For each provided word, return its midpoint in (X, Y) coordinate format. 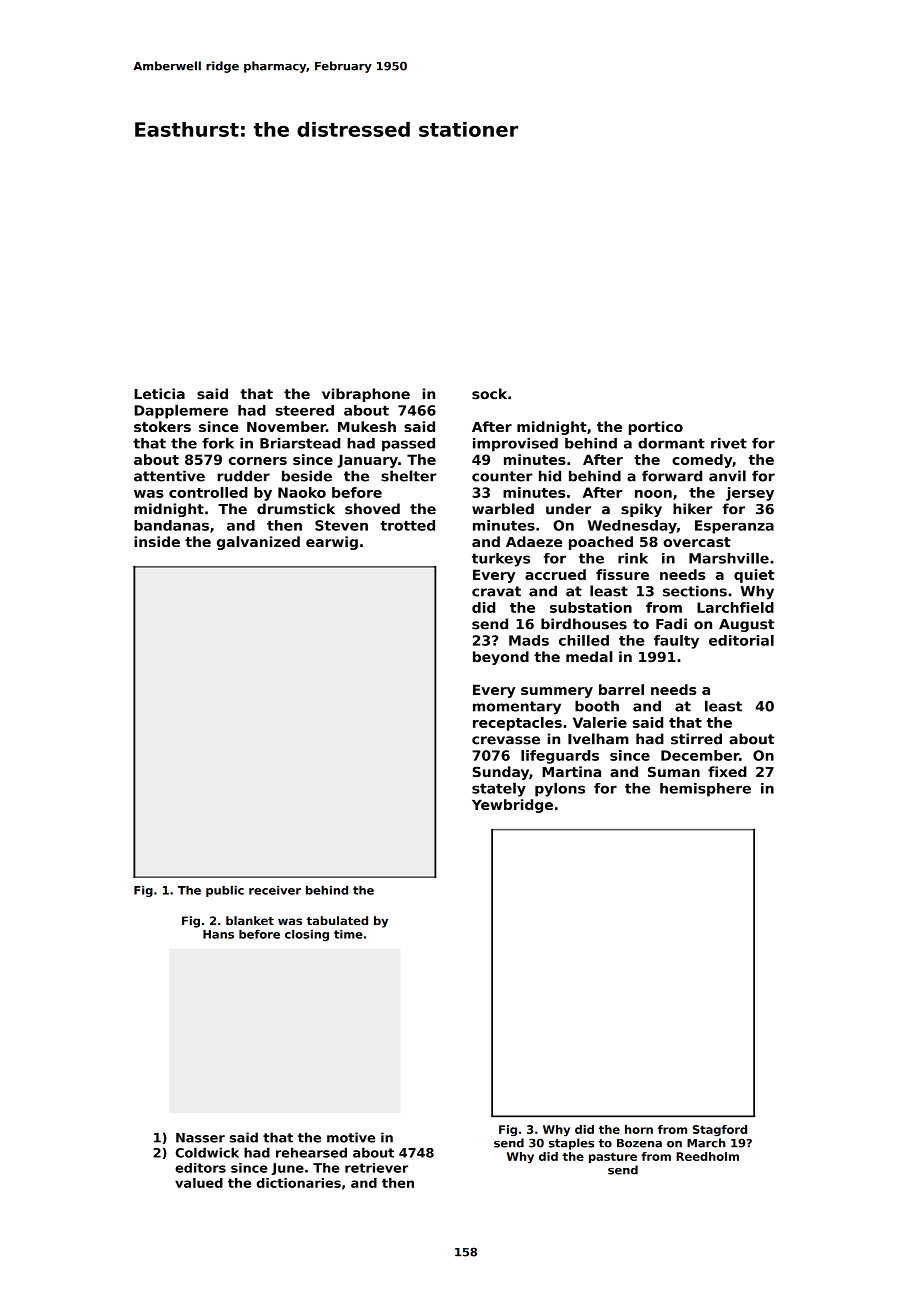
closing (307, 935)
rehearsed (311, 1152)
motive (351, 1137)
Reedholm (707, 1156)
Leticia (160, 394)
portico (656, 428)
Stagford (720, 1130)
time (348, 934)
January (367, 461)
